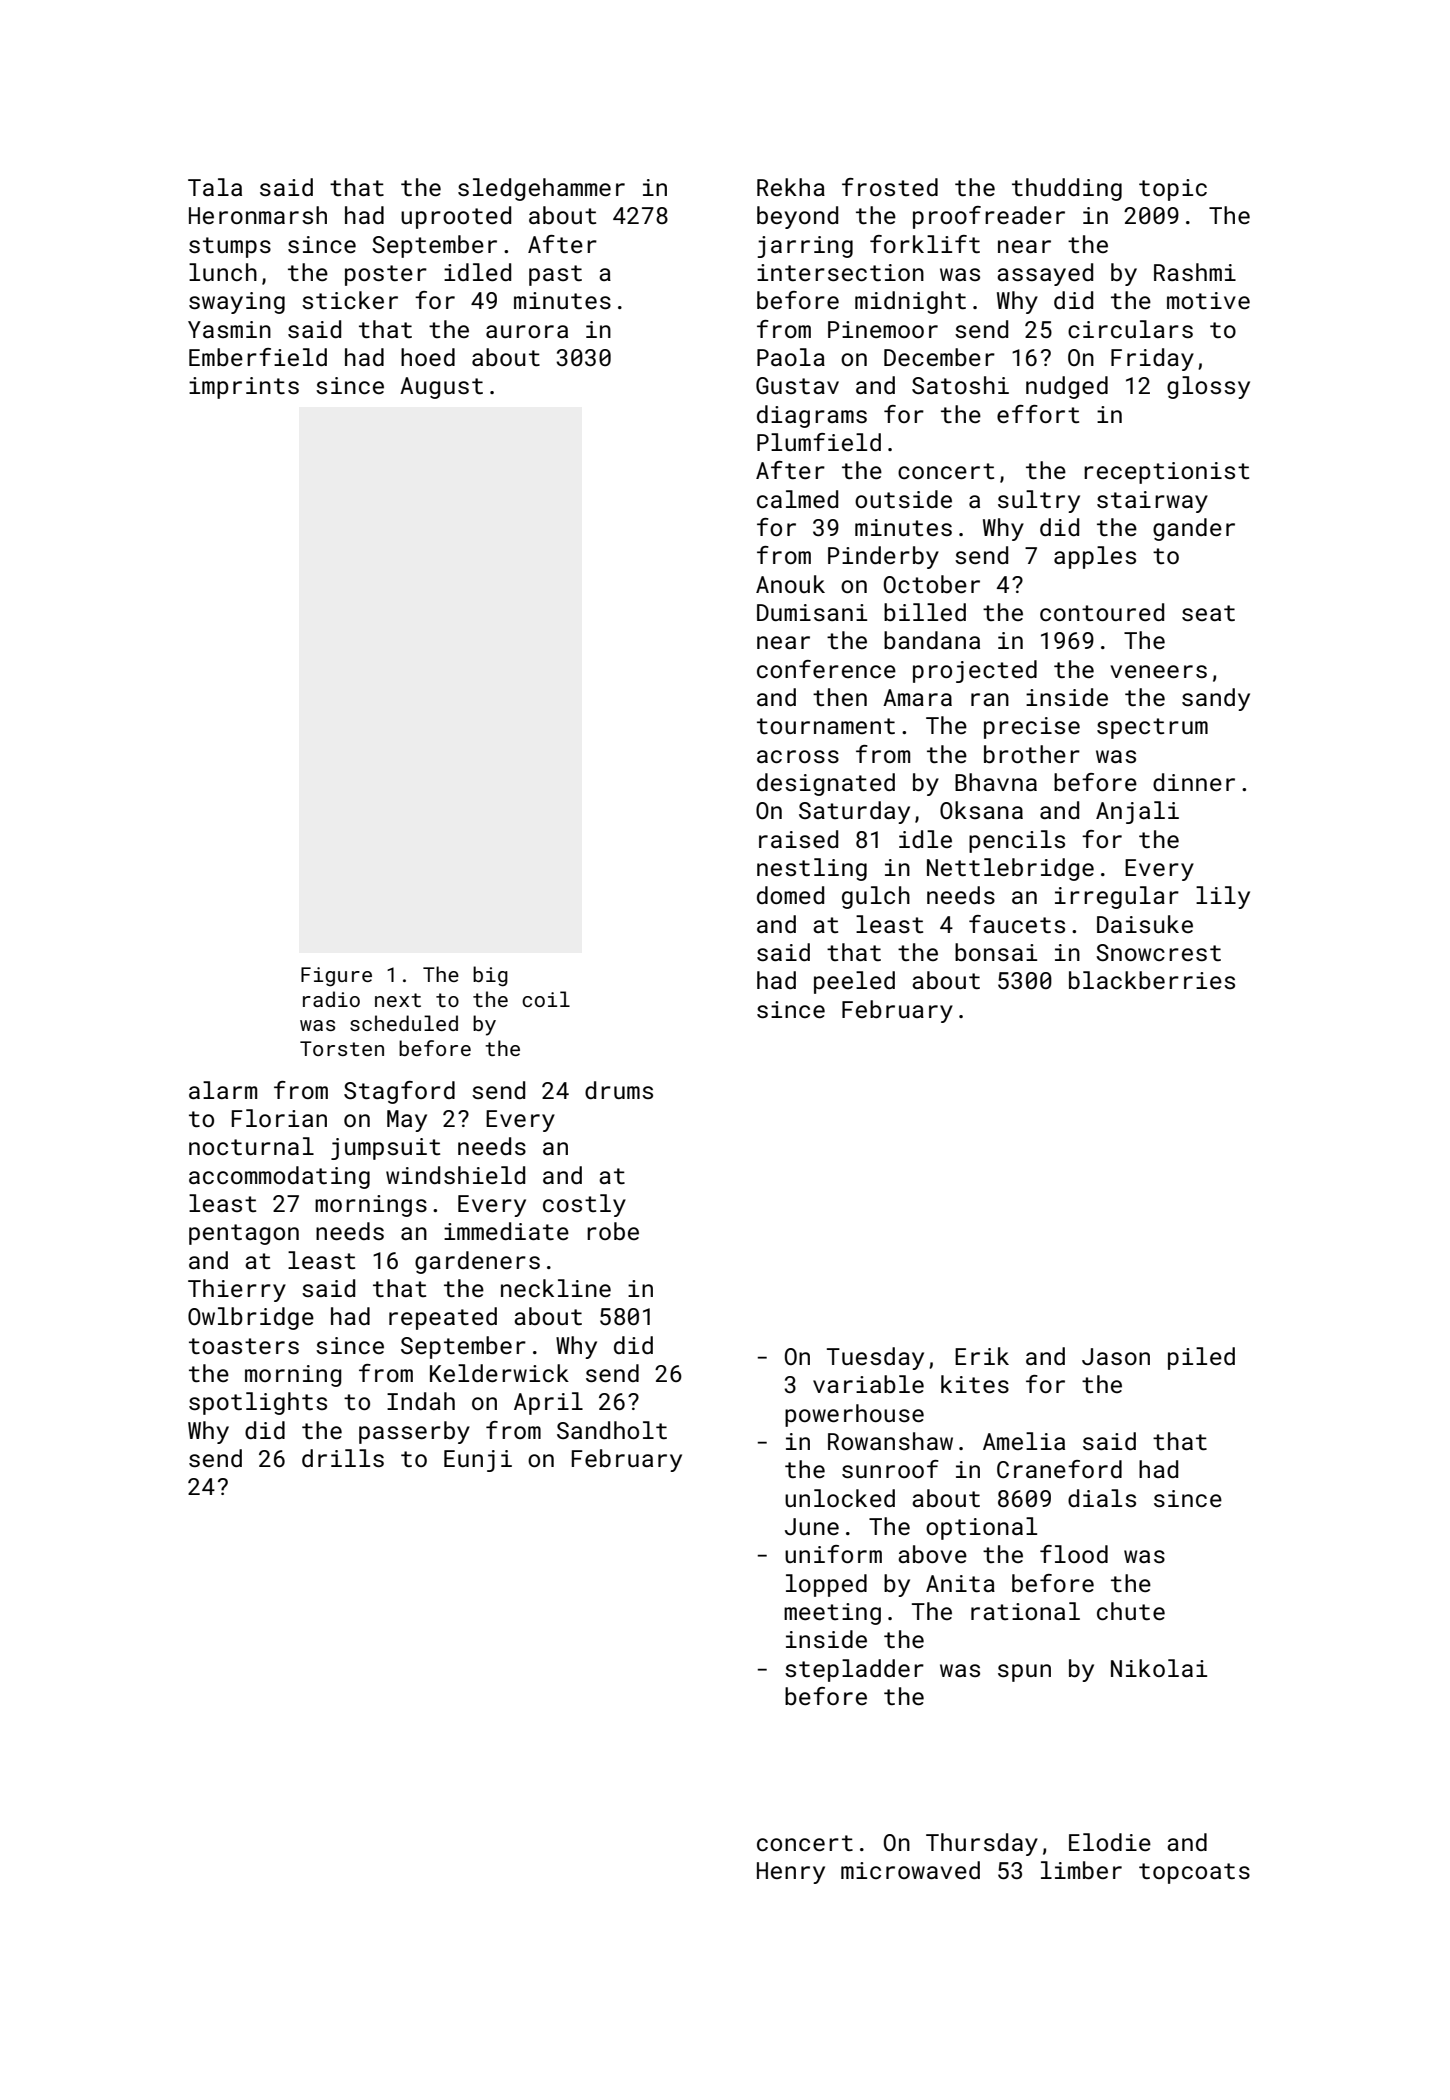 Image resolution: width=1450 pixels, height=2100 pixels. What do you see at coordinates (244, 388) in the document?
I see `imprints` at bounding box center [244, 388].
